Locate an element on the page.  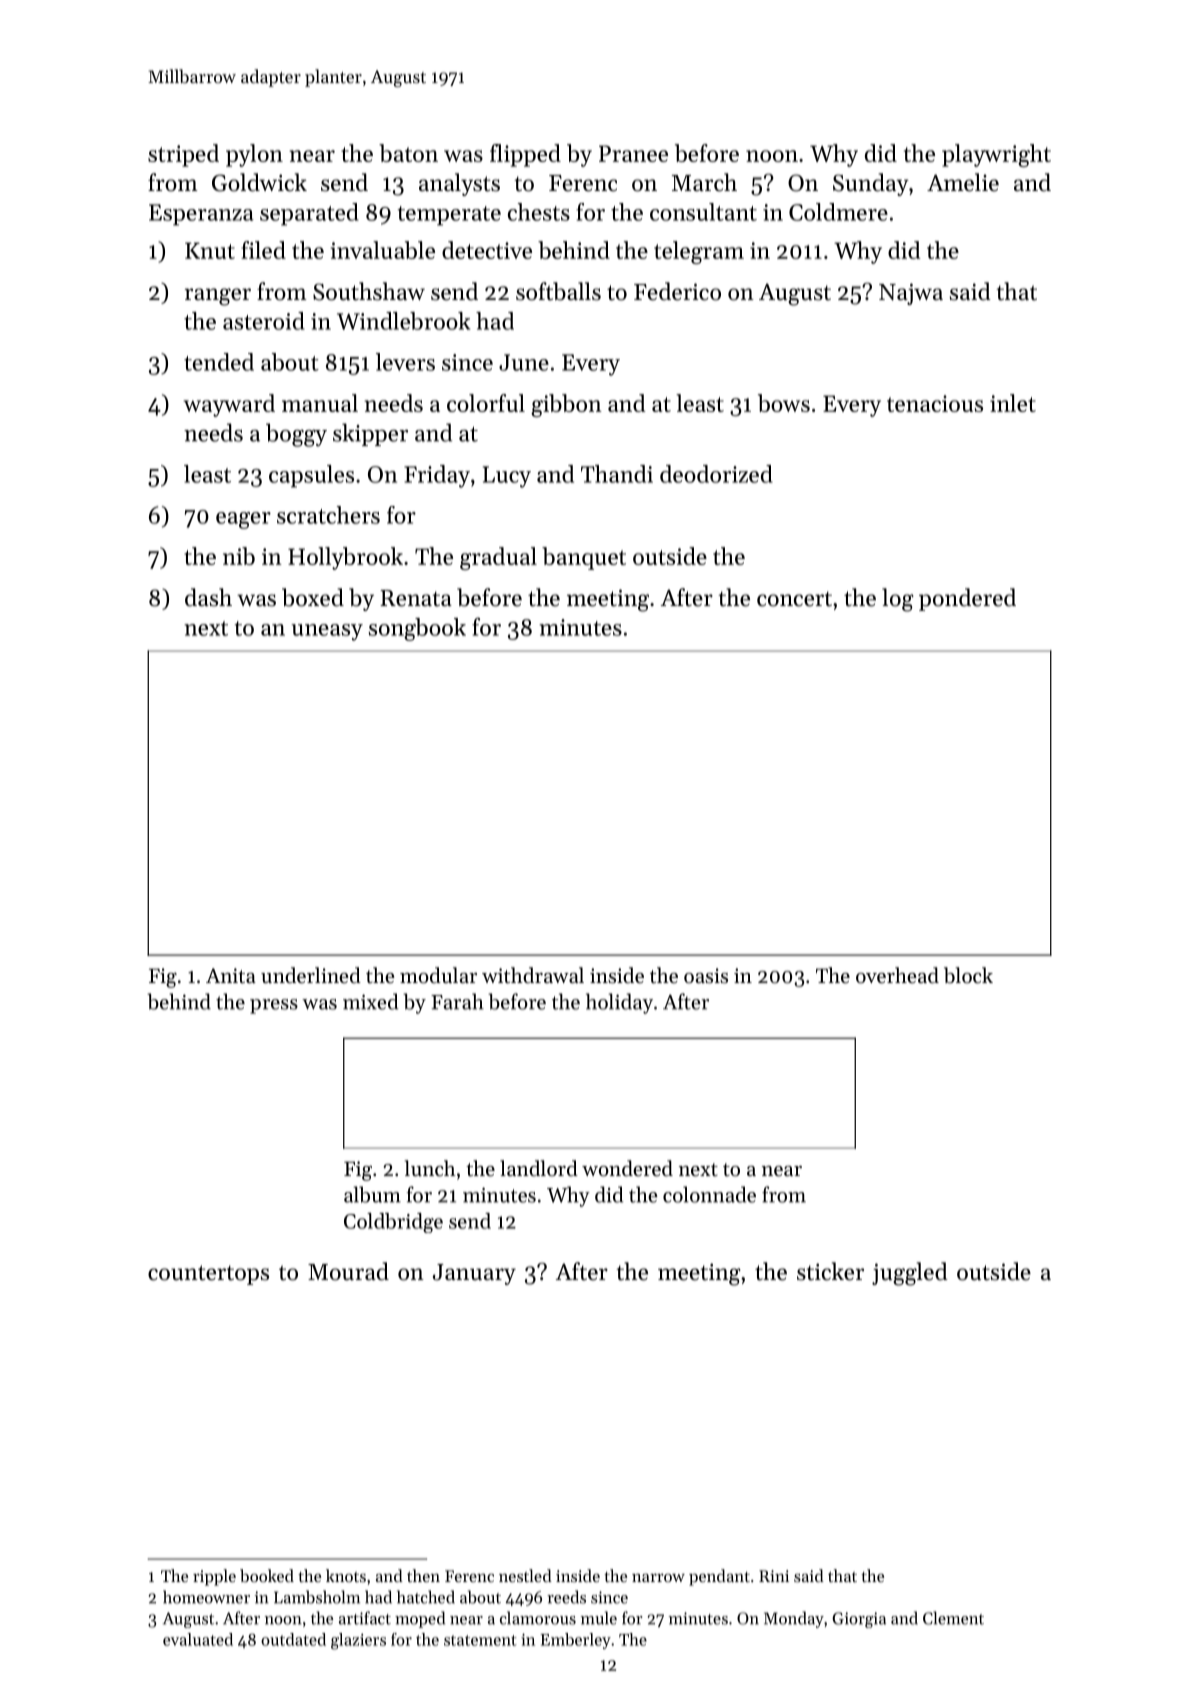
Emberley is located at coordinates (575, 1641).
